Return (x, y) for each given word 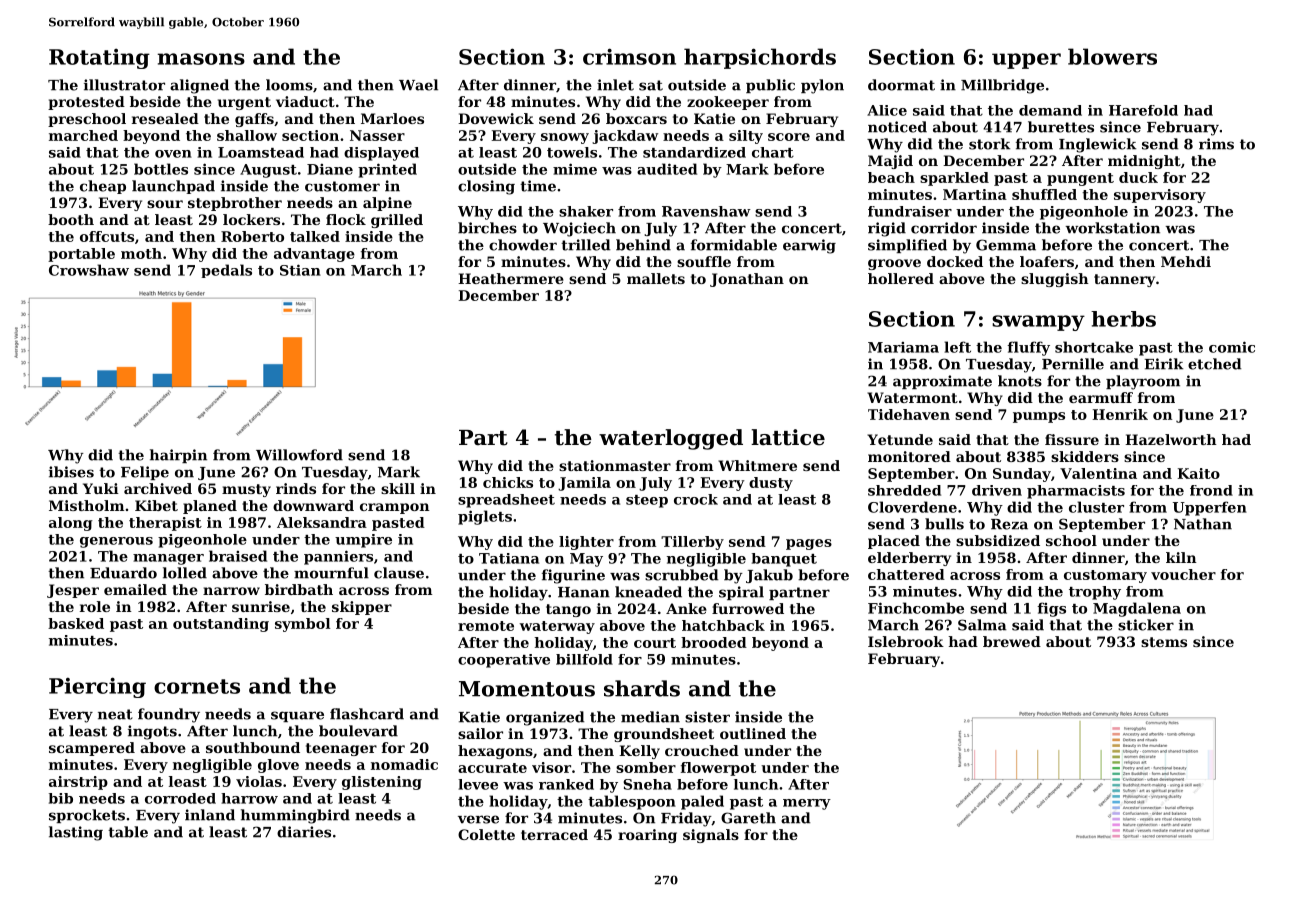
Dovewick (496, 118)
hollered (901, 278)
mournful (331, 573)
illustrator (124, 85)
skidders (1085, 456)
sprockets (87, 816)
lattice (788, 437)
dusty (771, 484)
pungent (1080, 179)
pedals (226, 271)
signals (711, 836)
